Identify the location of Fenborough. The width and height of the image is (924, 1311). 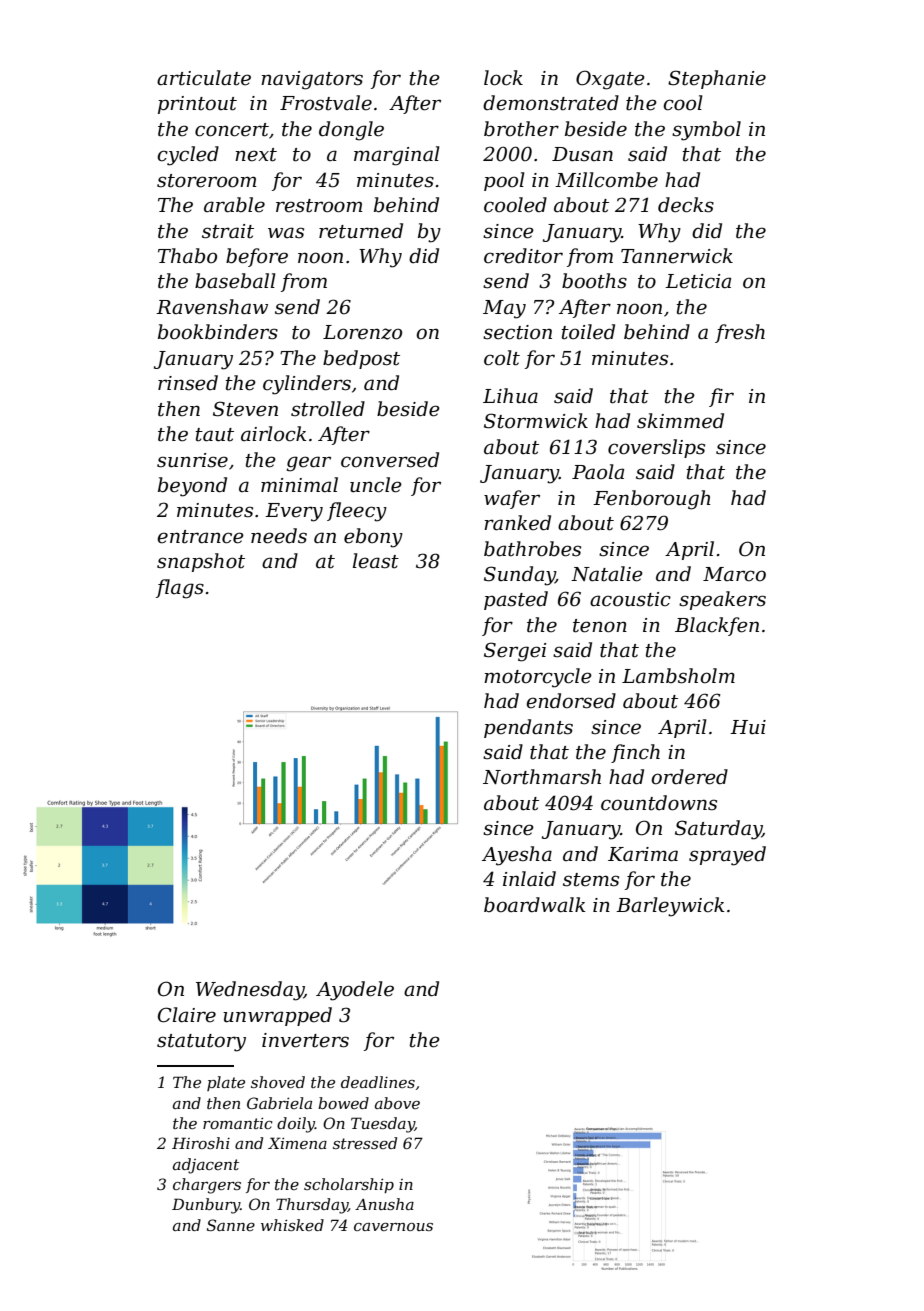
(652, 500).
